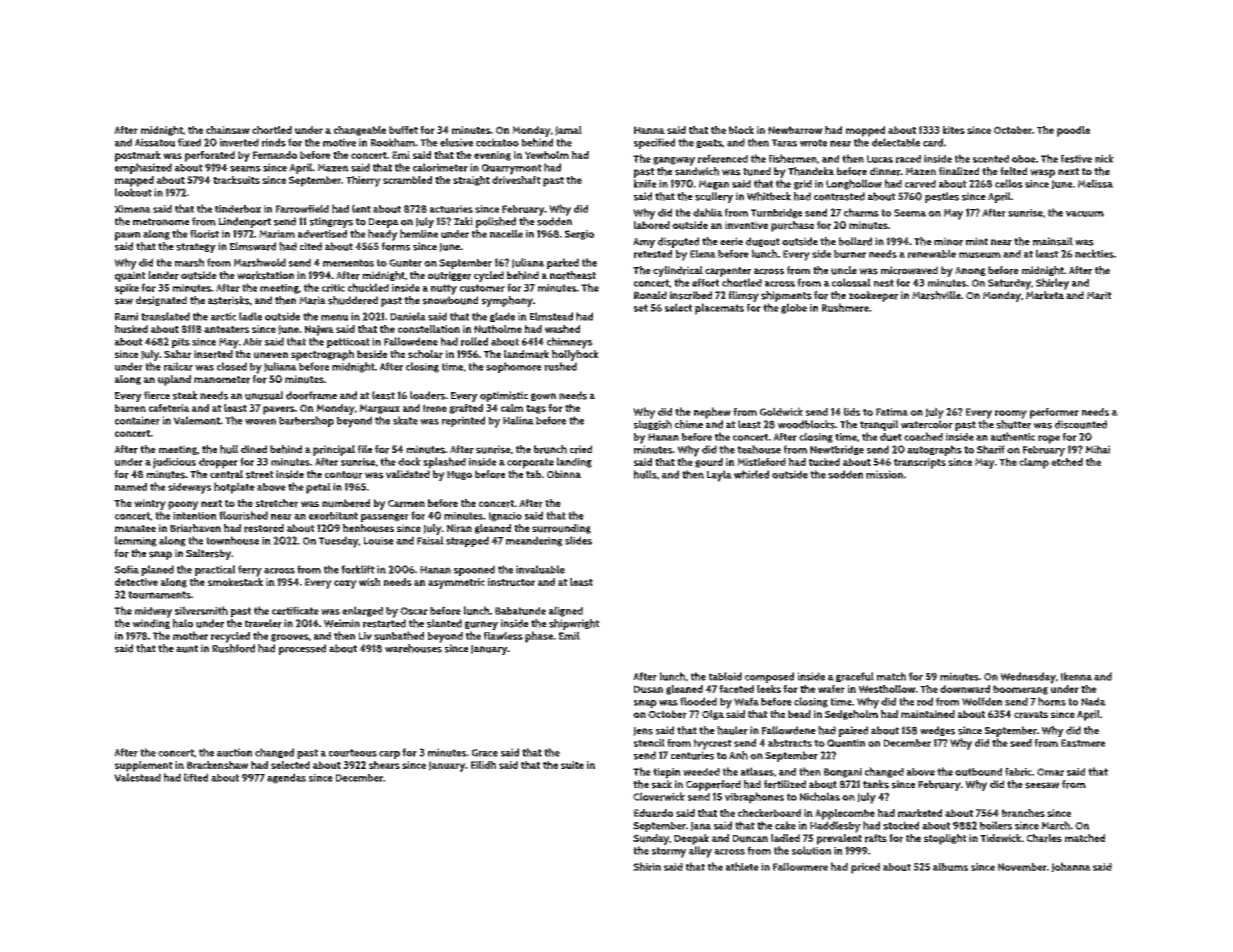 Image resolution: width=1233 pixels, height=952 pixels. What do you see at coordinates (647, 866) in the screenshot?
I see `Shirin` at bounding box center [647, 866].
